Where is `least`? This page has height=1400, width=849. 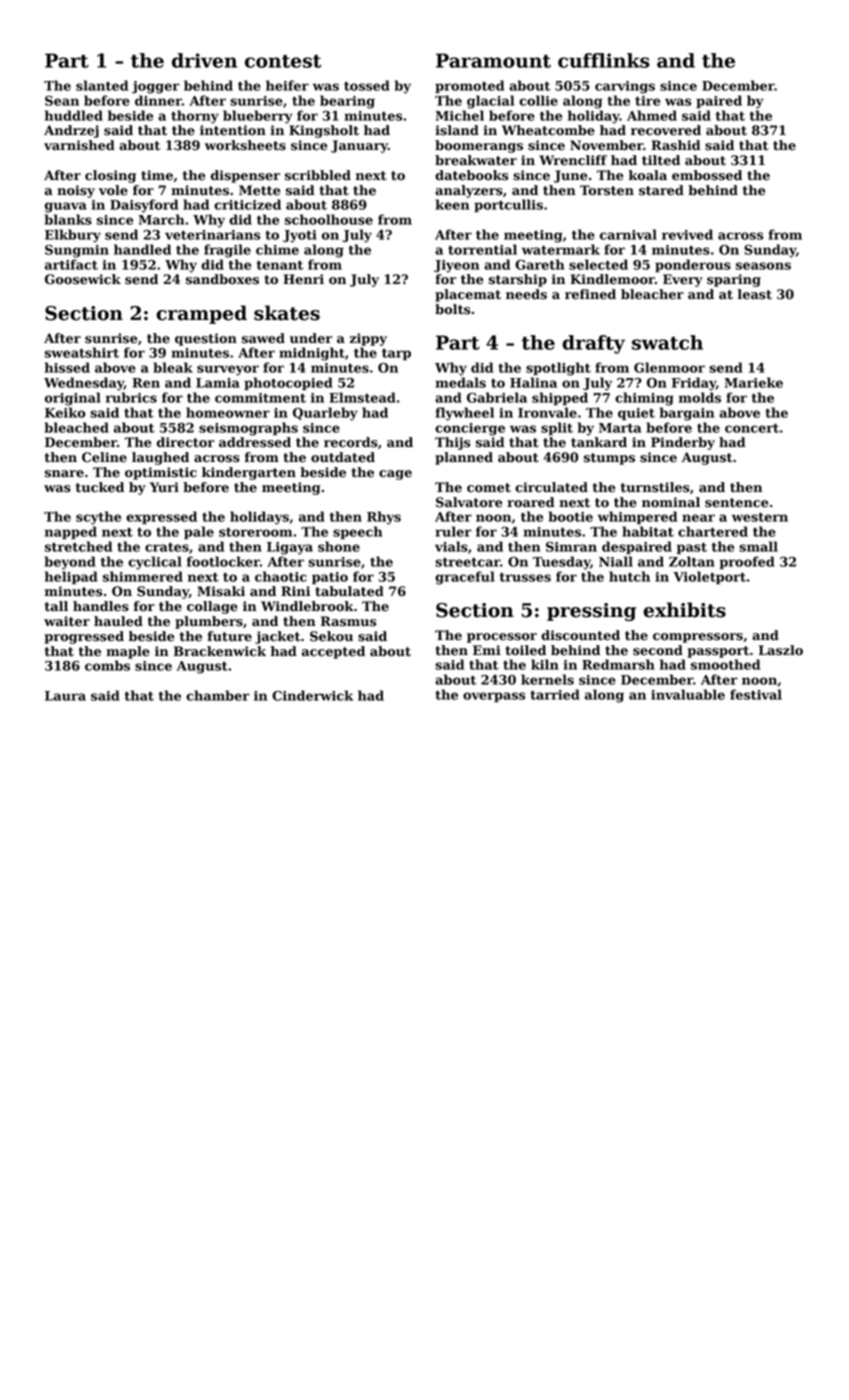 least is located at coordinates (755, 294).
